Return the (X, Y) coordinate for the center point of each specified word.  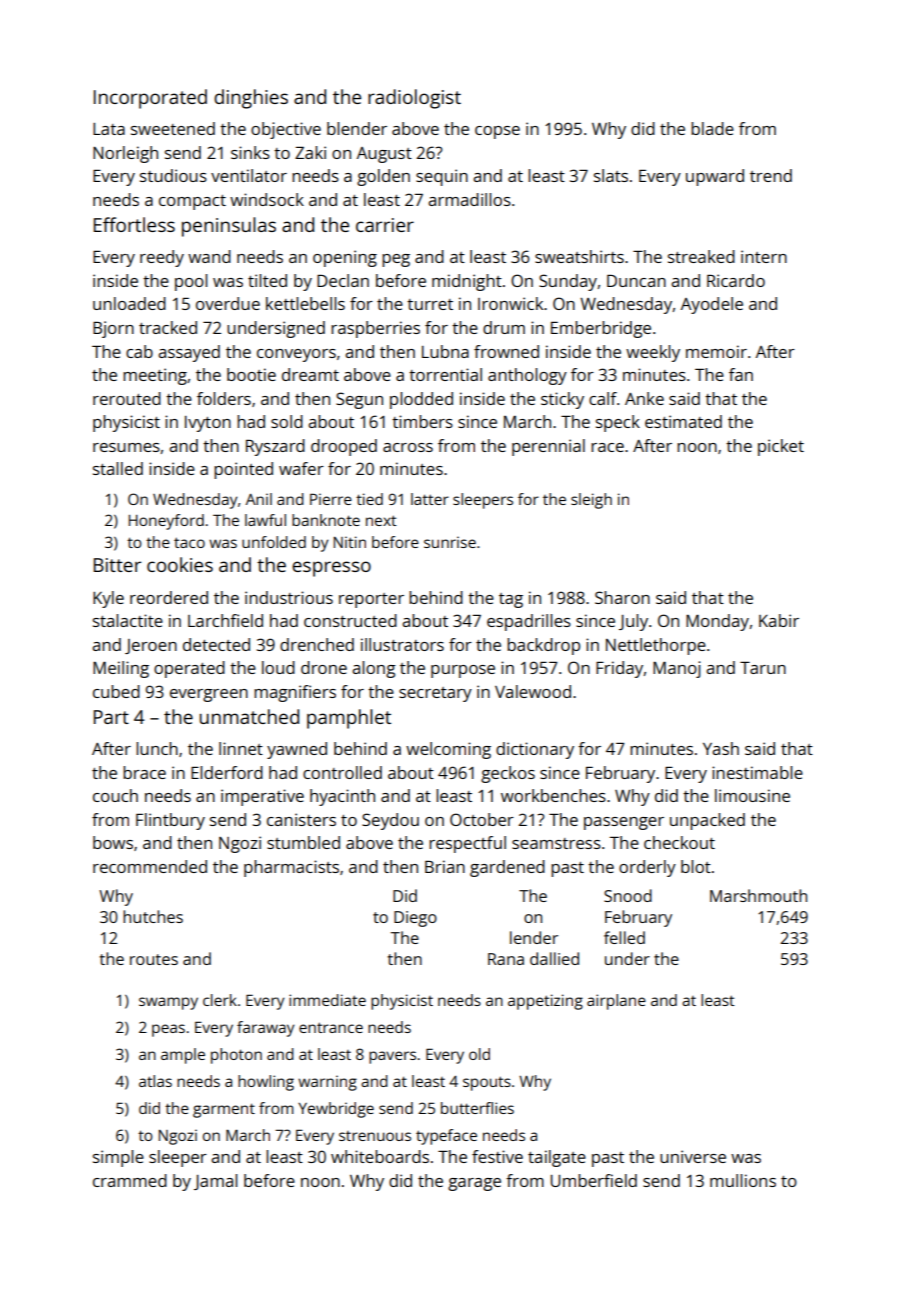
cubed (116, 691)
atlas (155, 1081)
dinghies (251, 99)
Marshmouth (758, 895)
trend (771, 175)
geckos (508, 774)
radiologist (414, 99)
